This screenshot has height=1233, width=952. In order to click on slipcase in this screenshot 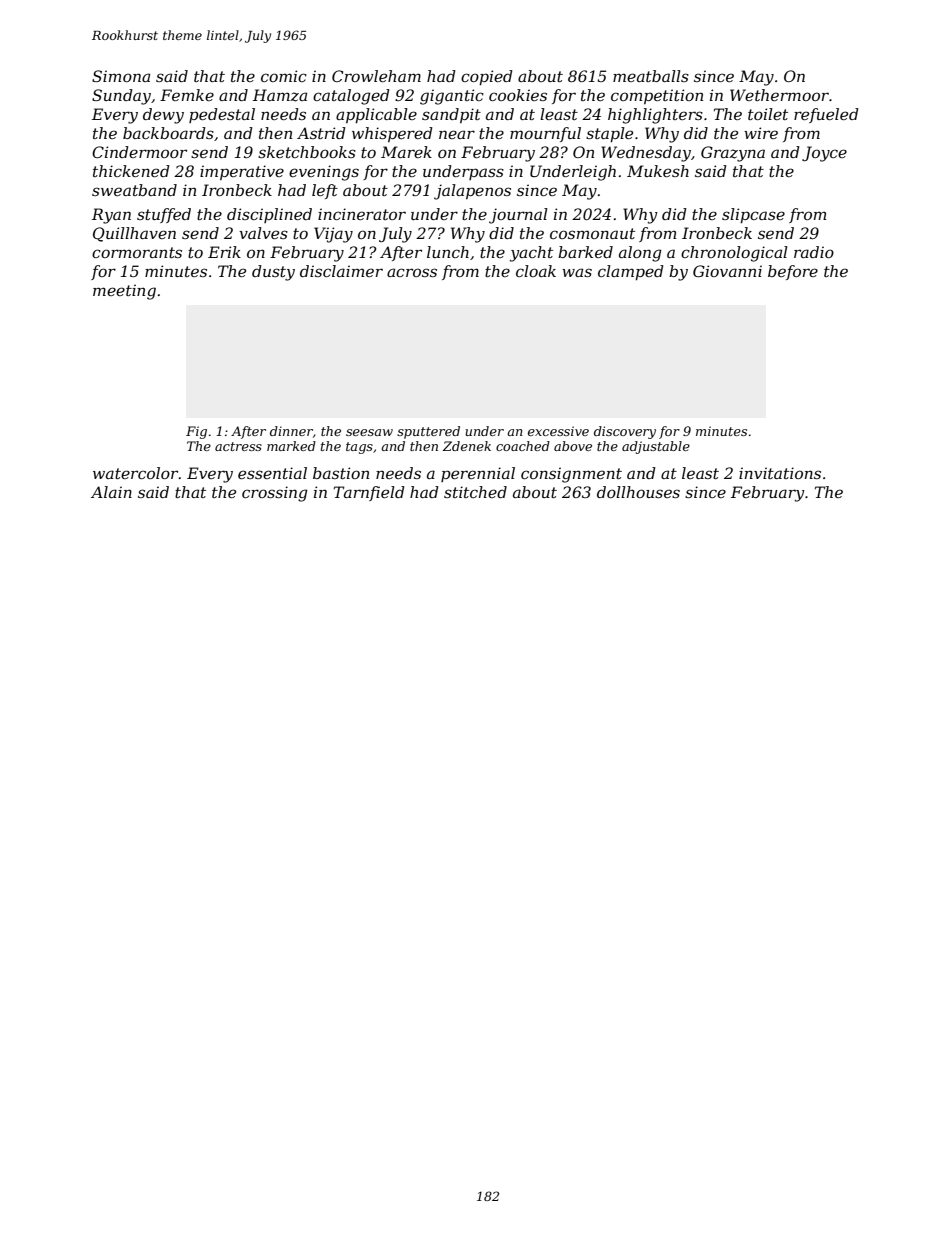, I will do `click(753, 215)`.
